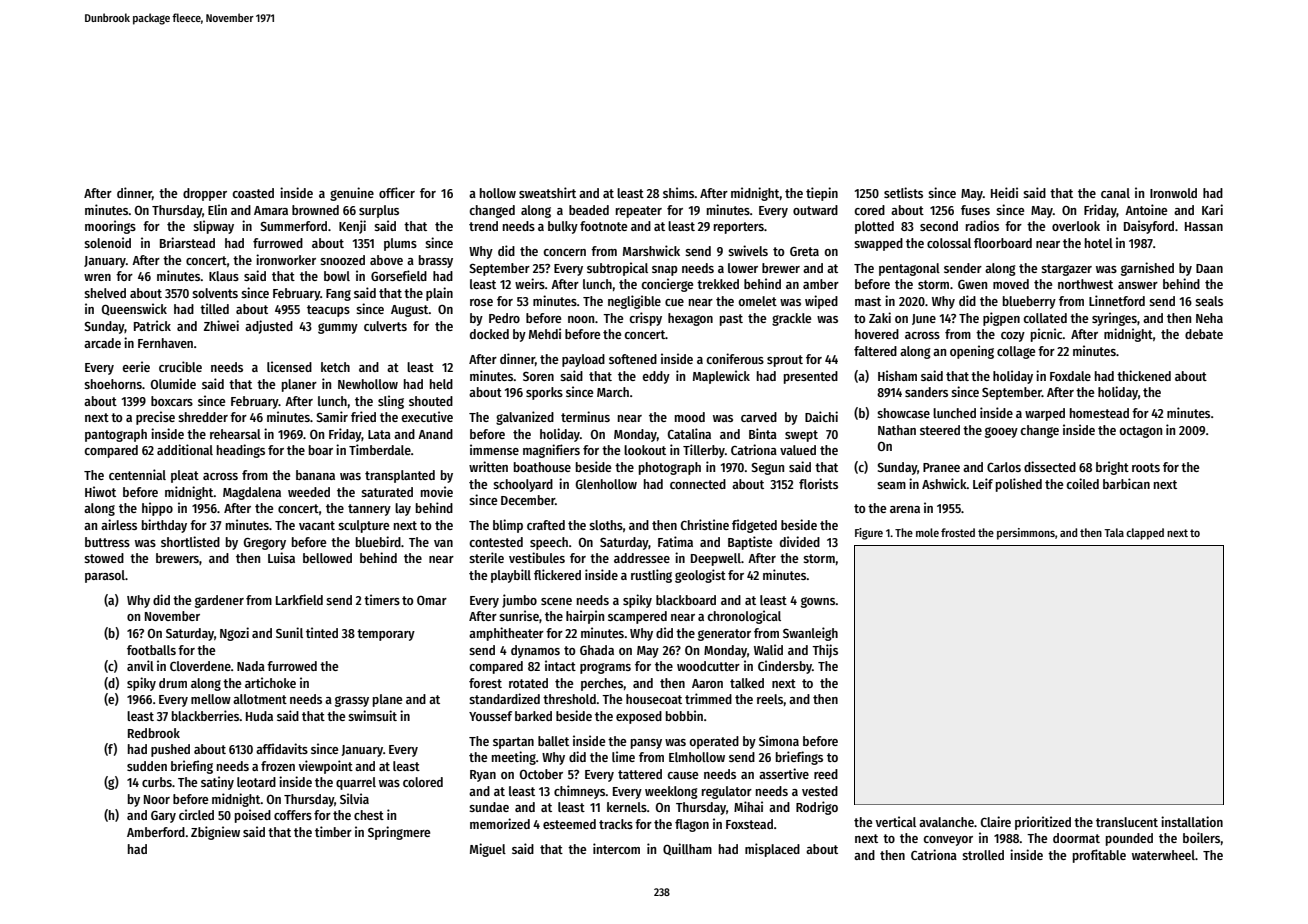 This document has width=1308, height=924. I want to click on sprout, so click(785, 361).
